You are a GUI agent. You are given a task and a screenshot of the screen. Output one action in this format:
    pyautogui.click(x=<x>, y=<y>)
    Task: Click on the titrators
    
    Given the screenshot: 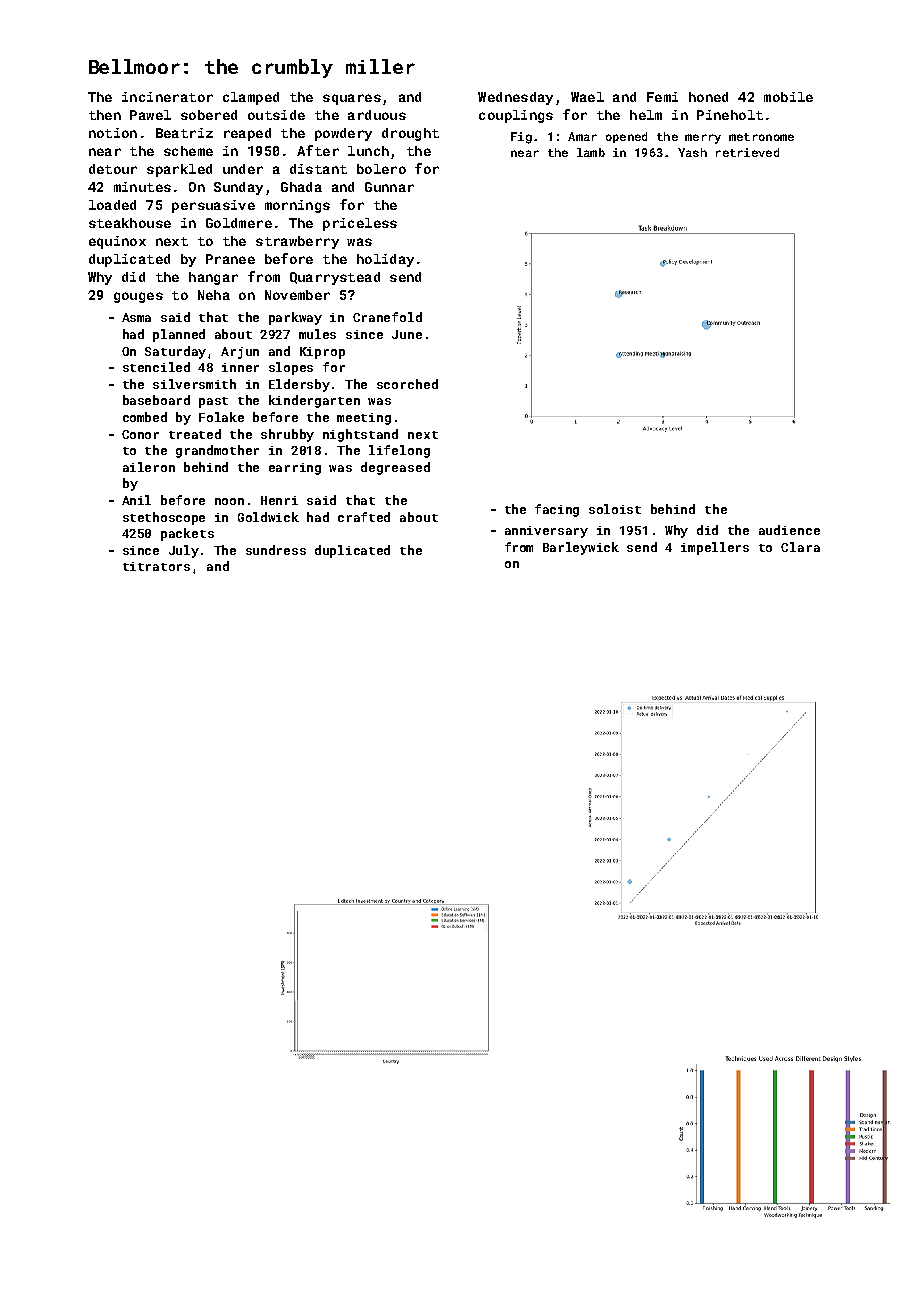 What is the action you would take?
    pyautogui.click(x=156, y=566)
